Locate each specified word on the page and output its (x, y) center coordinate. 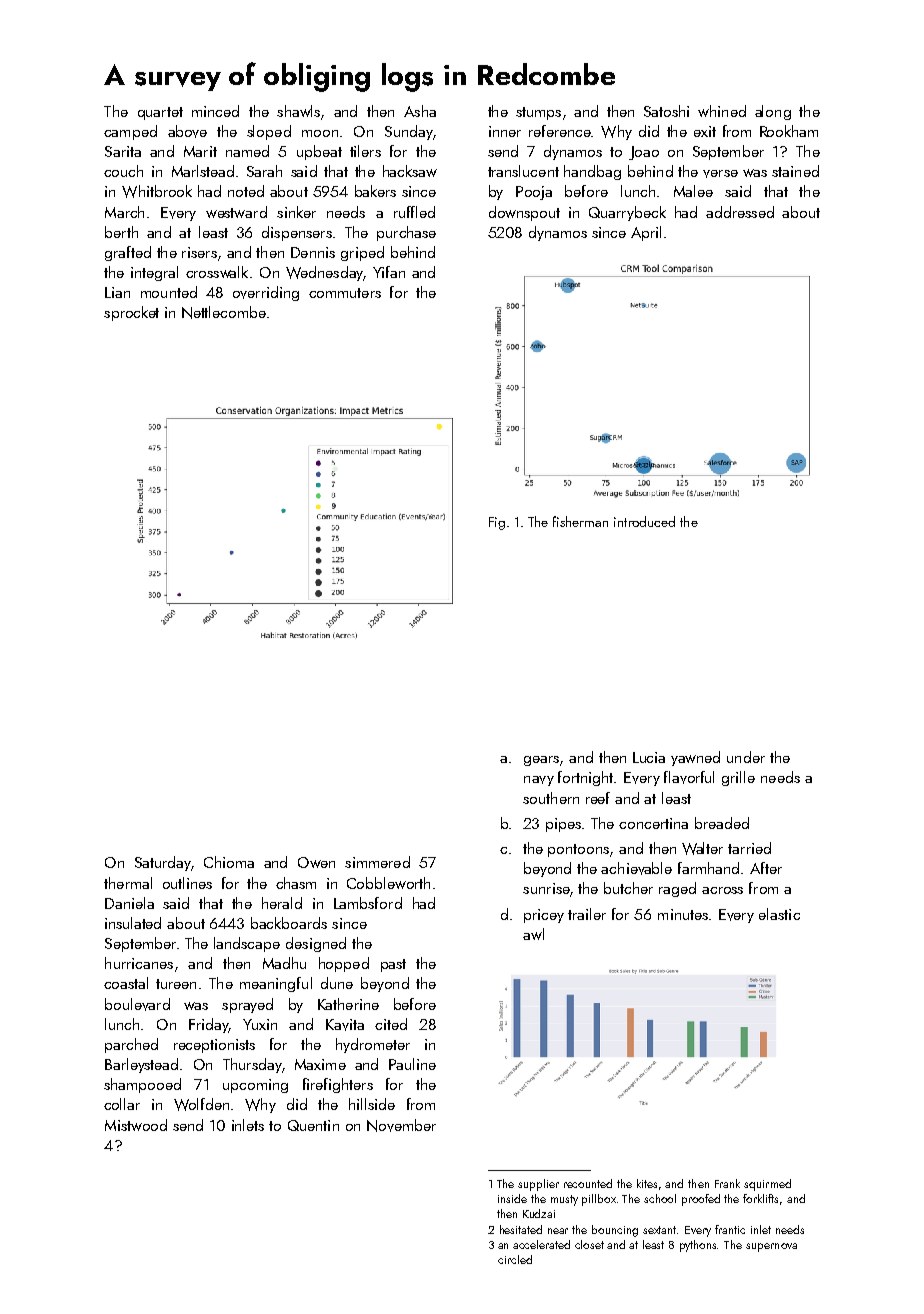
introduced (644, 521)
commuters (345, 293)
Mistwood (136, 1125)
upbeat (319, 152)
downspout (524, 213)
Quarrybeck (627, 213)
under (746, 757)
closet (589, 1244)
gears (541, 761)
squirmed (767, 1185)
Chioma (229, 862)
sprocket (131, 313)
